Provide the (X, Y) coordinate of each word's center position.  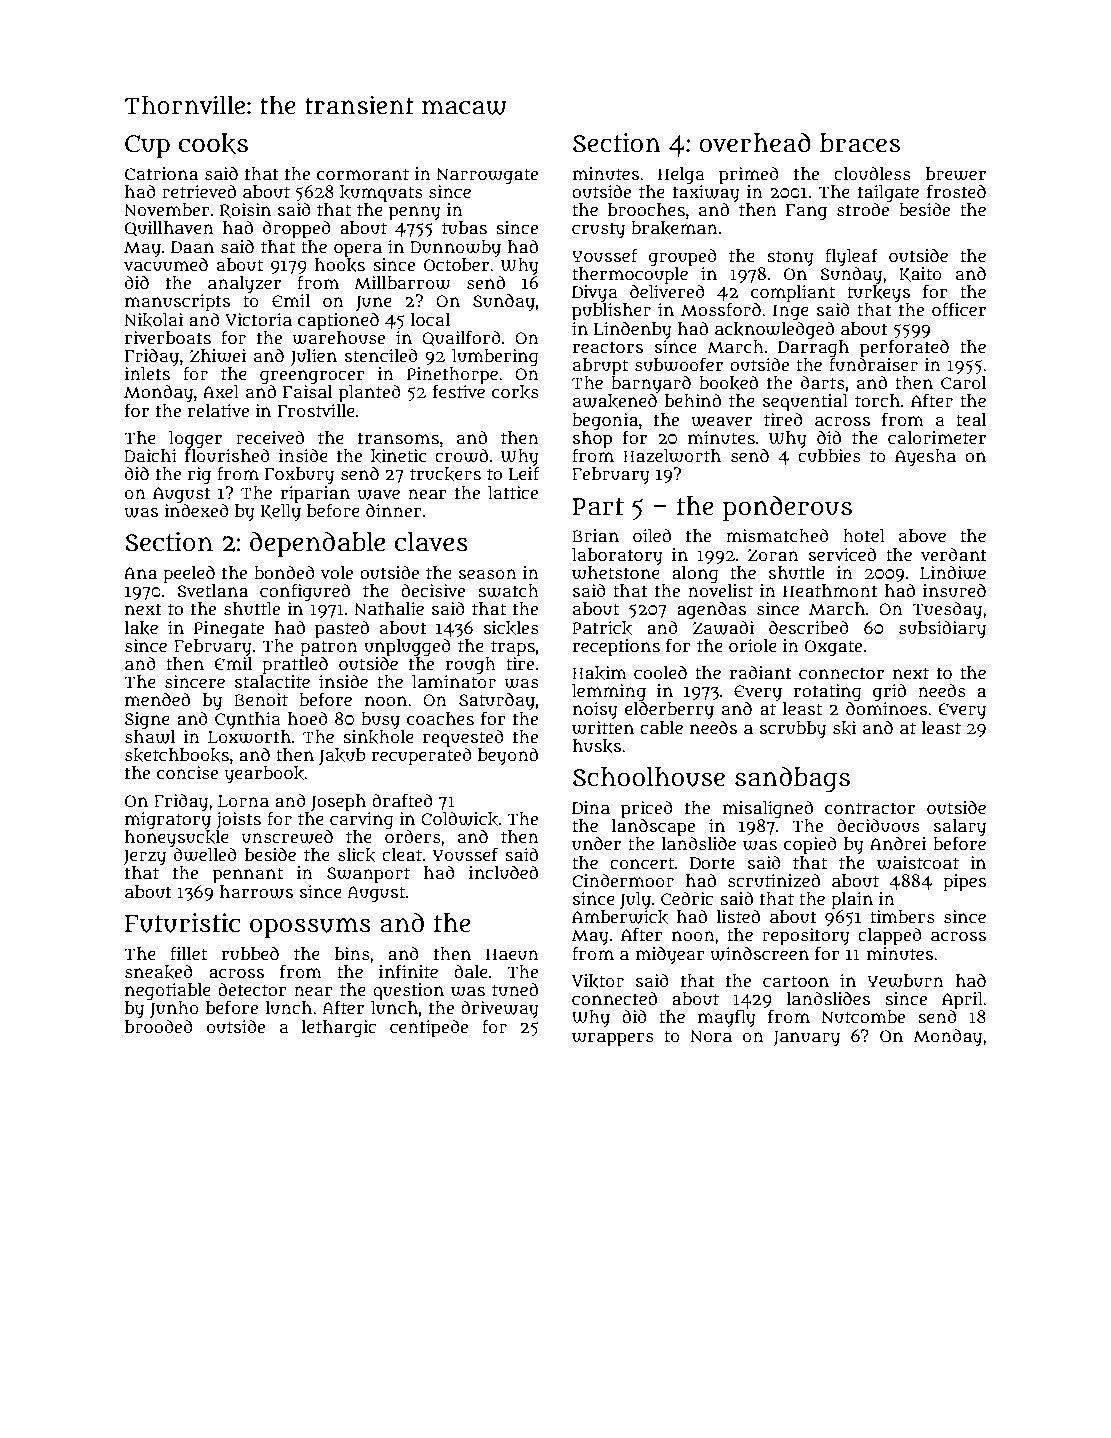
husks (597, 746)
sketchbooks (177, 755)
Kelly (281, 512)
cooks (213, 143)
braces (860, 143)
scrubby (793, 730)
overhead (755, 142)
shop (592, 439)
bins (352, 953)
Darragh (813, 348)
